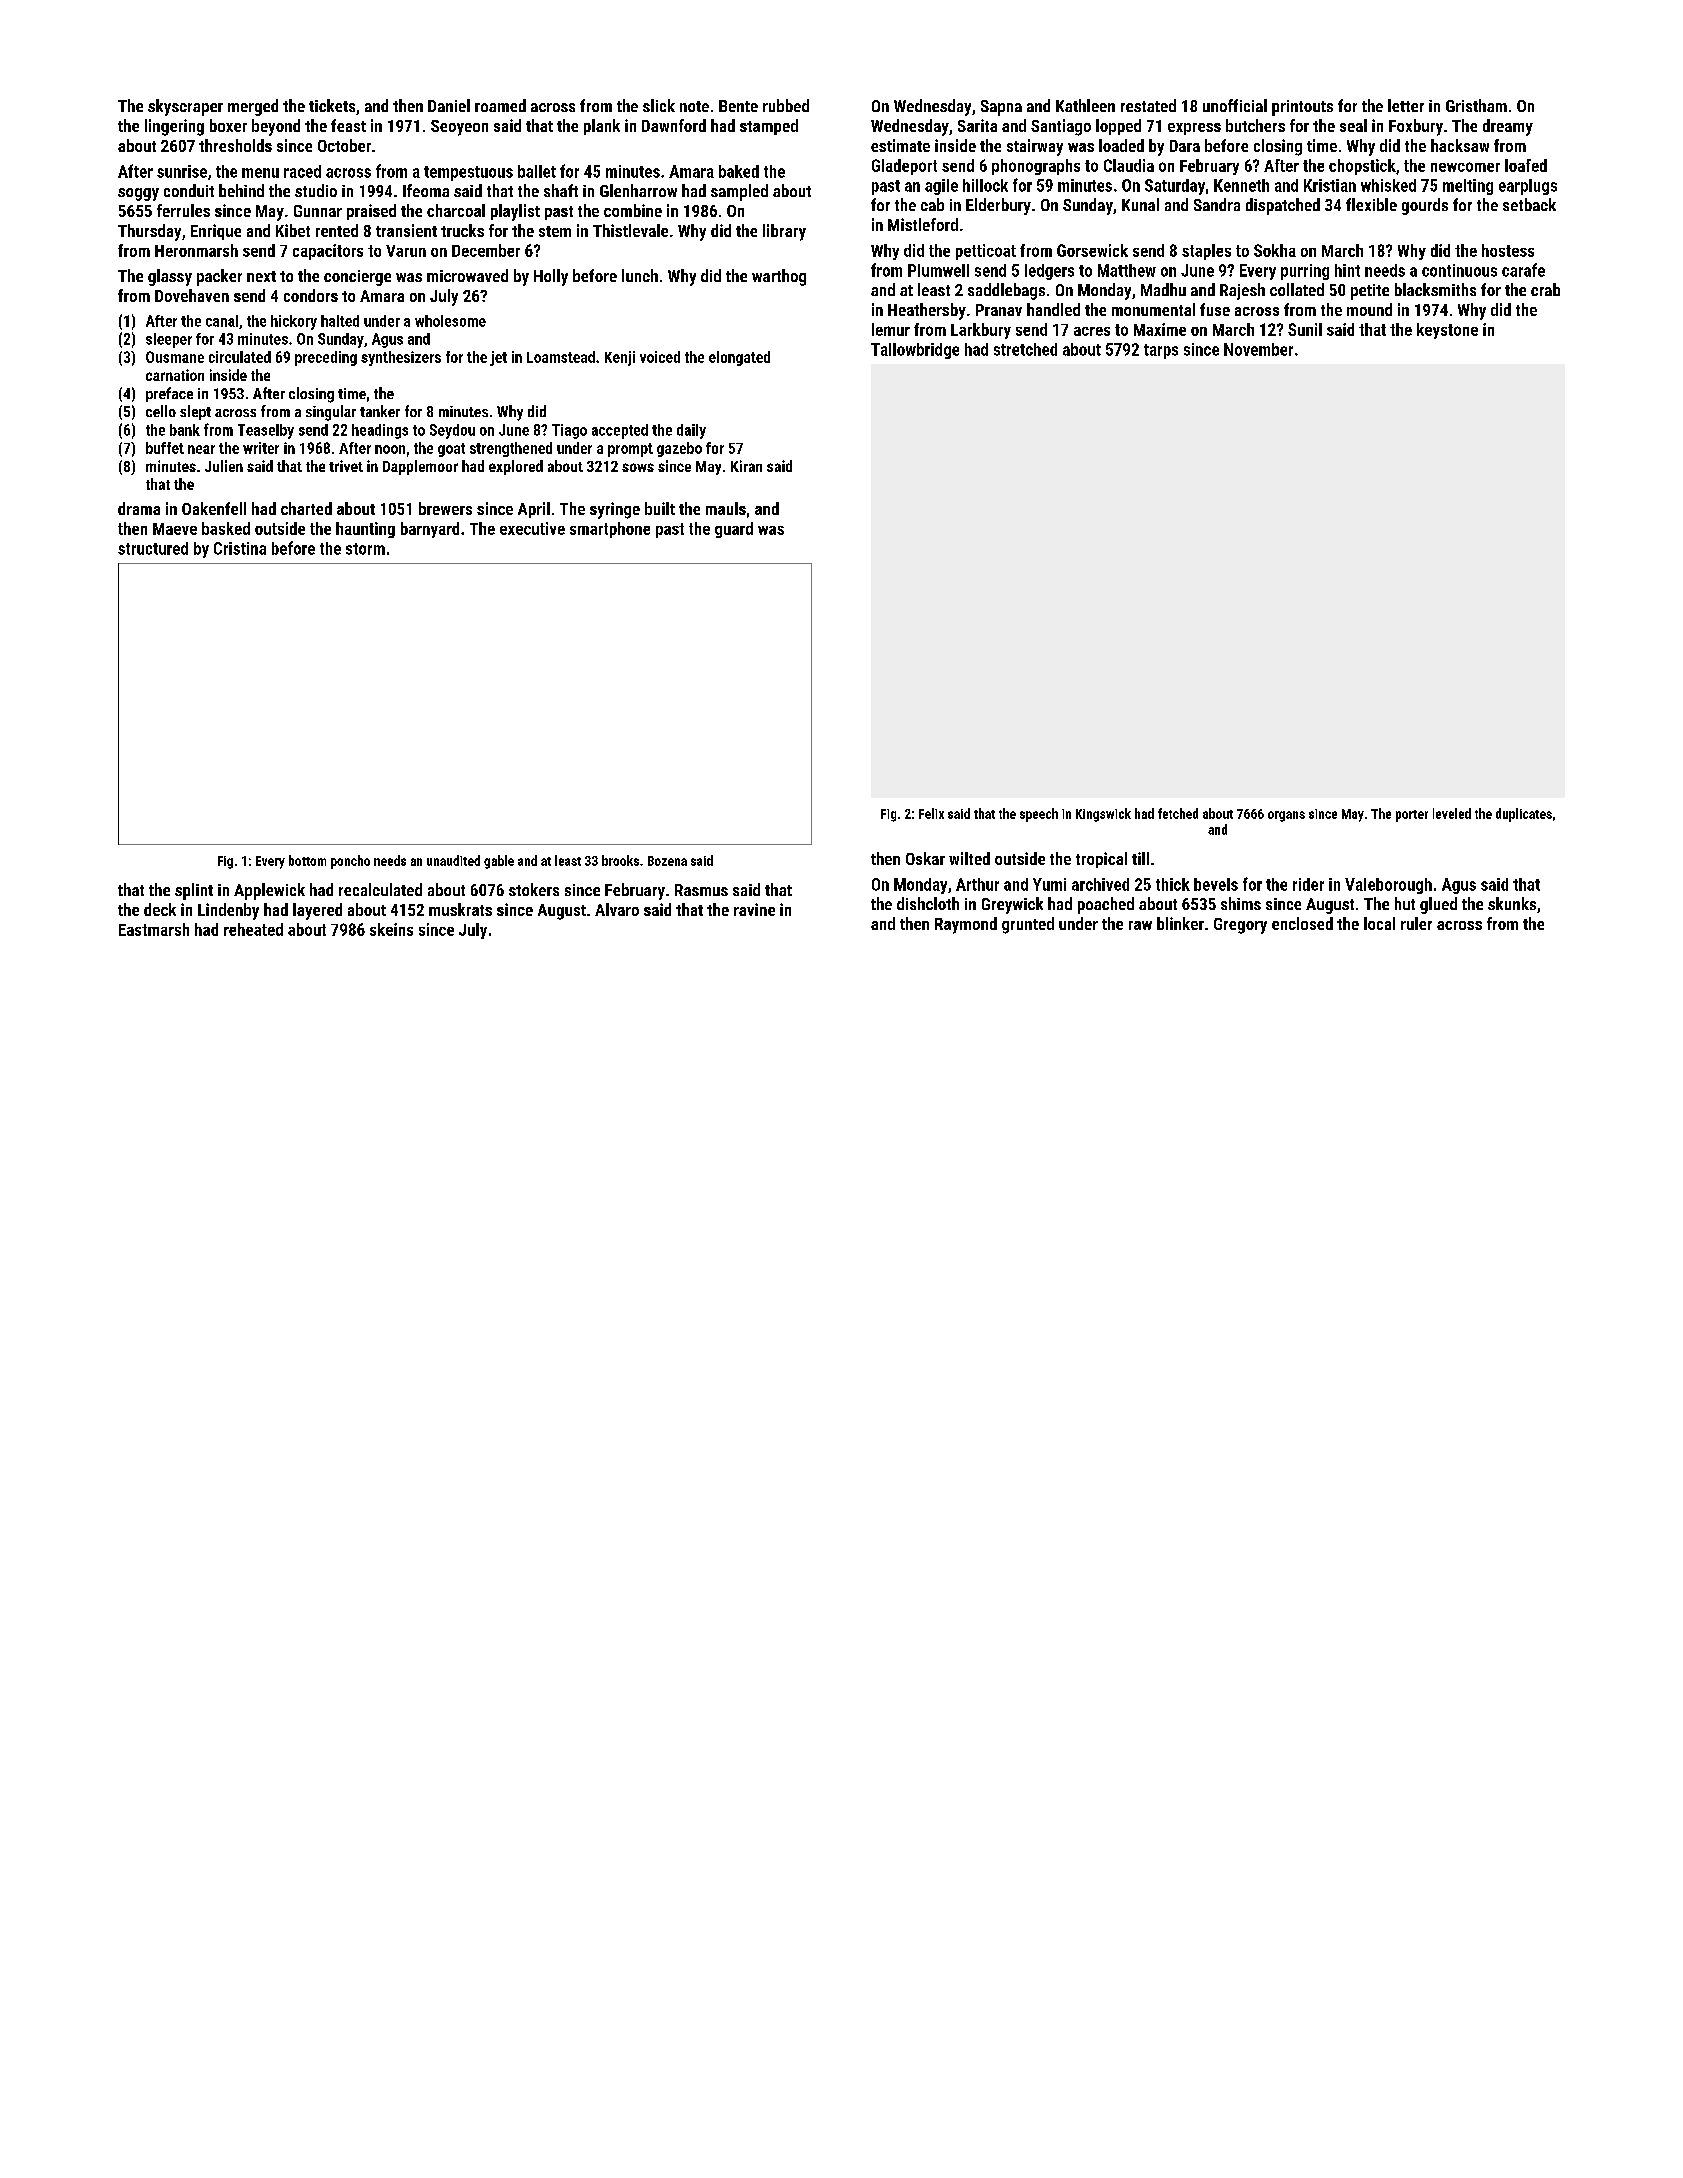 The image size is (1683, 2178). What do you see at coordinates (1476, 105) in the image?
I see `Gristham` at bounding box center [1476, 105].
